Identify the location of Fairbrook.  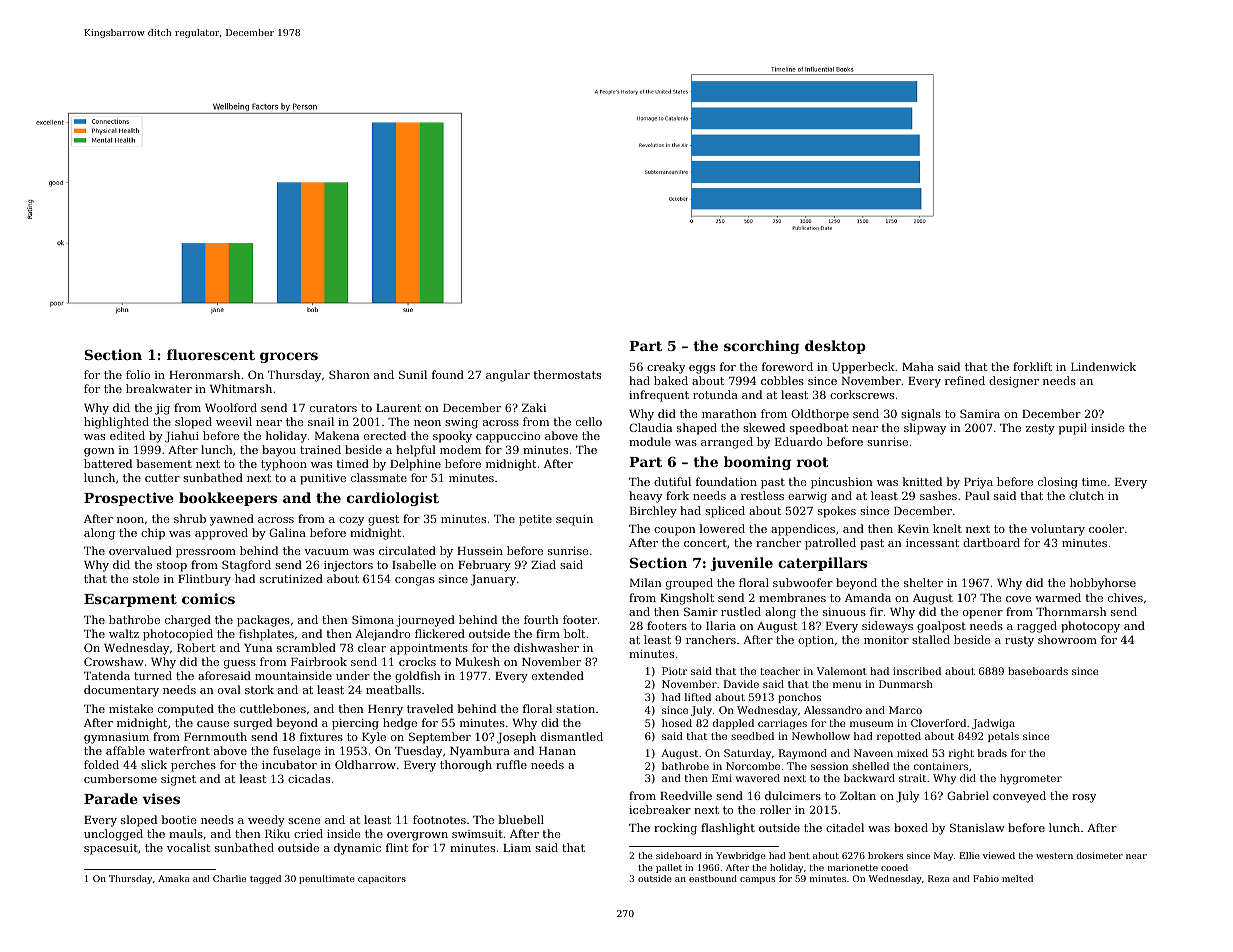
(319, 661).
